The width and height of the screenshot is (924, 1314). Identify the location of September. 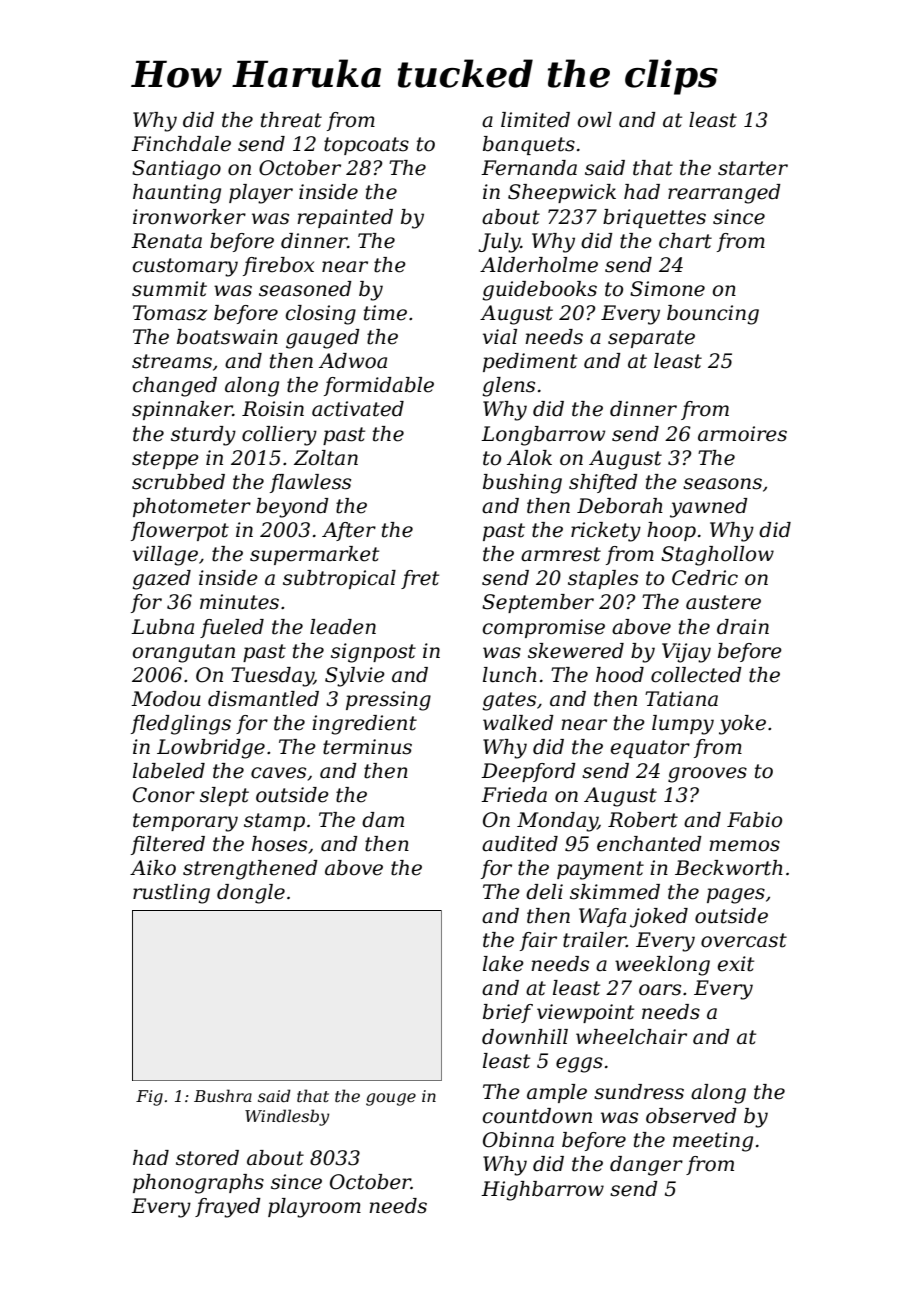
(538, 603).
